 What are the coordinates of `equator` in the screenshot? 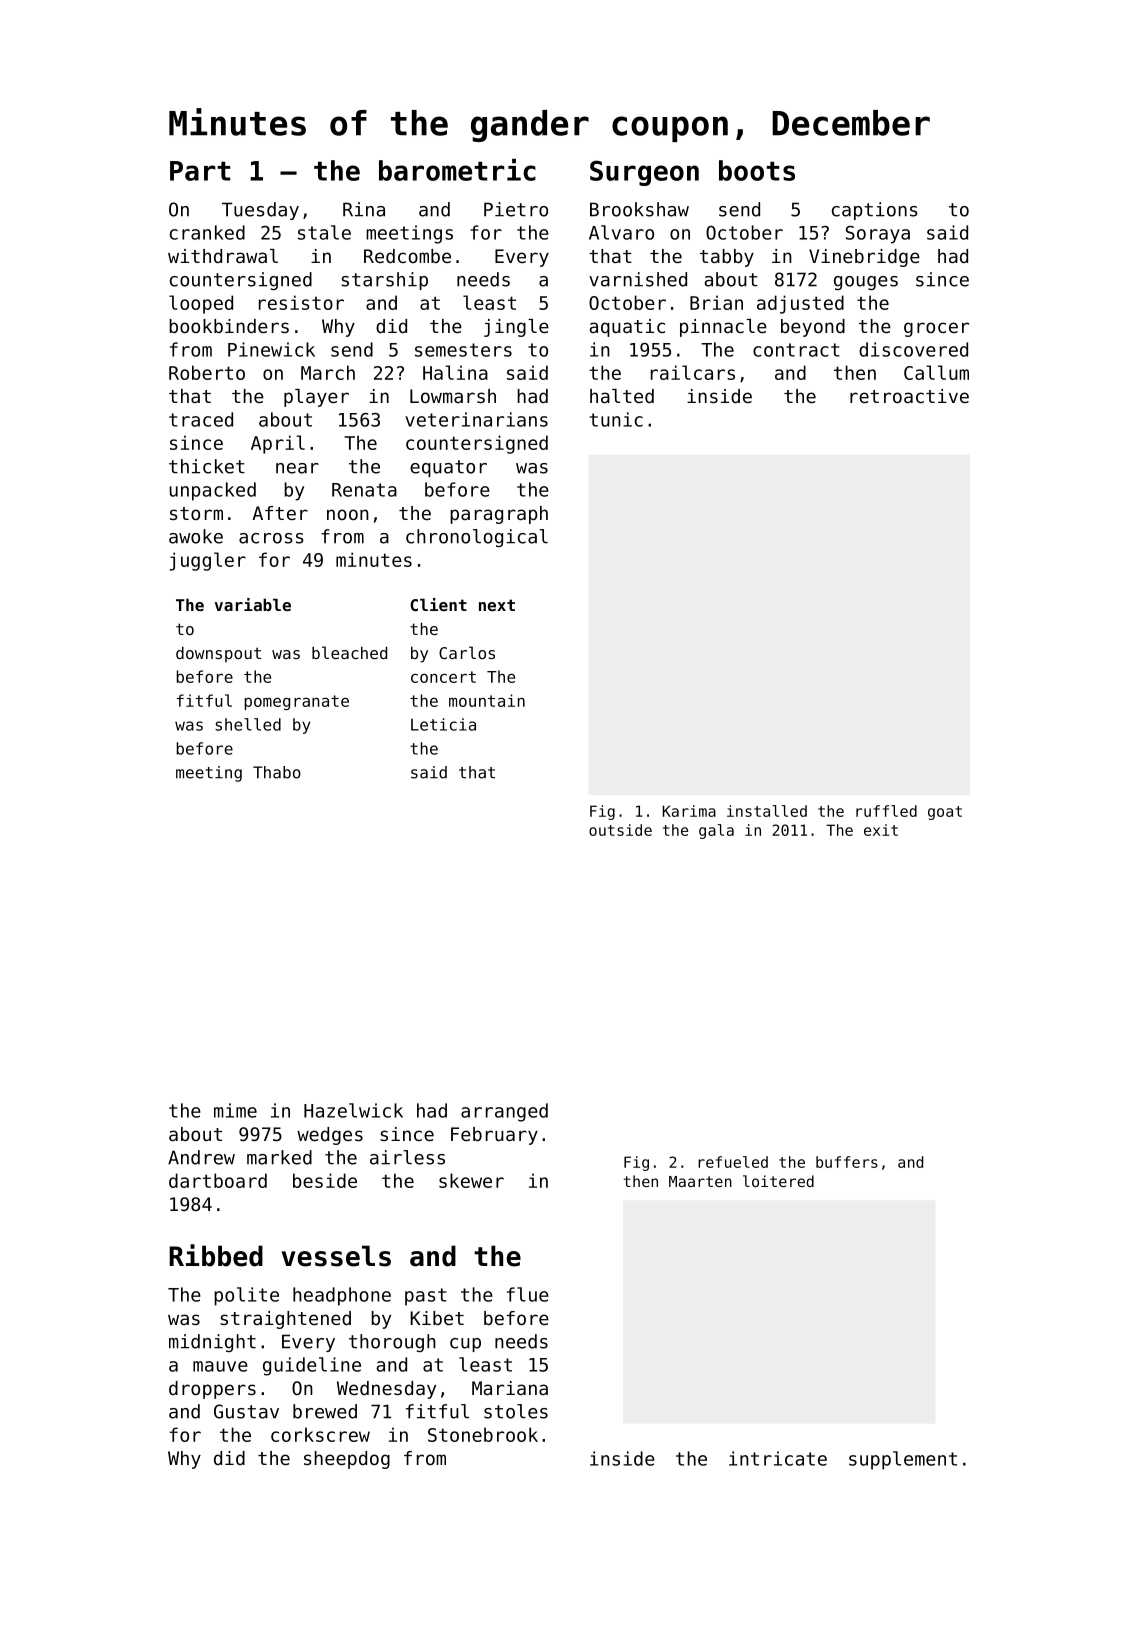 It's located at (448, 468).
